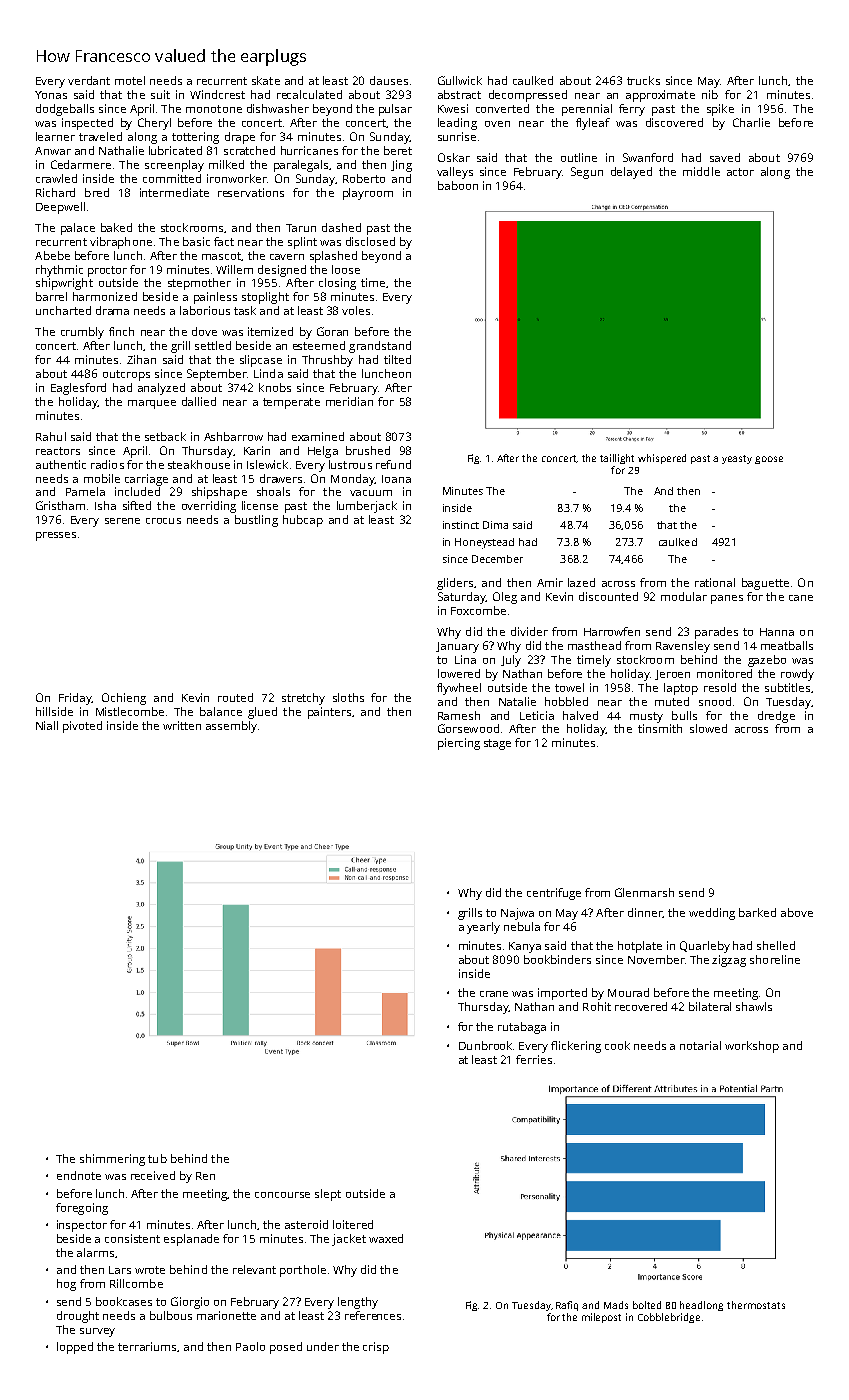  What do you see at coordinates (235, 697) in the screenshot?
I see `routed` at bounding box center [235, 697].
